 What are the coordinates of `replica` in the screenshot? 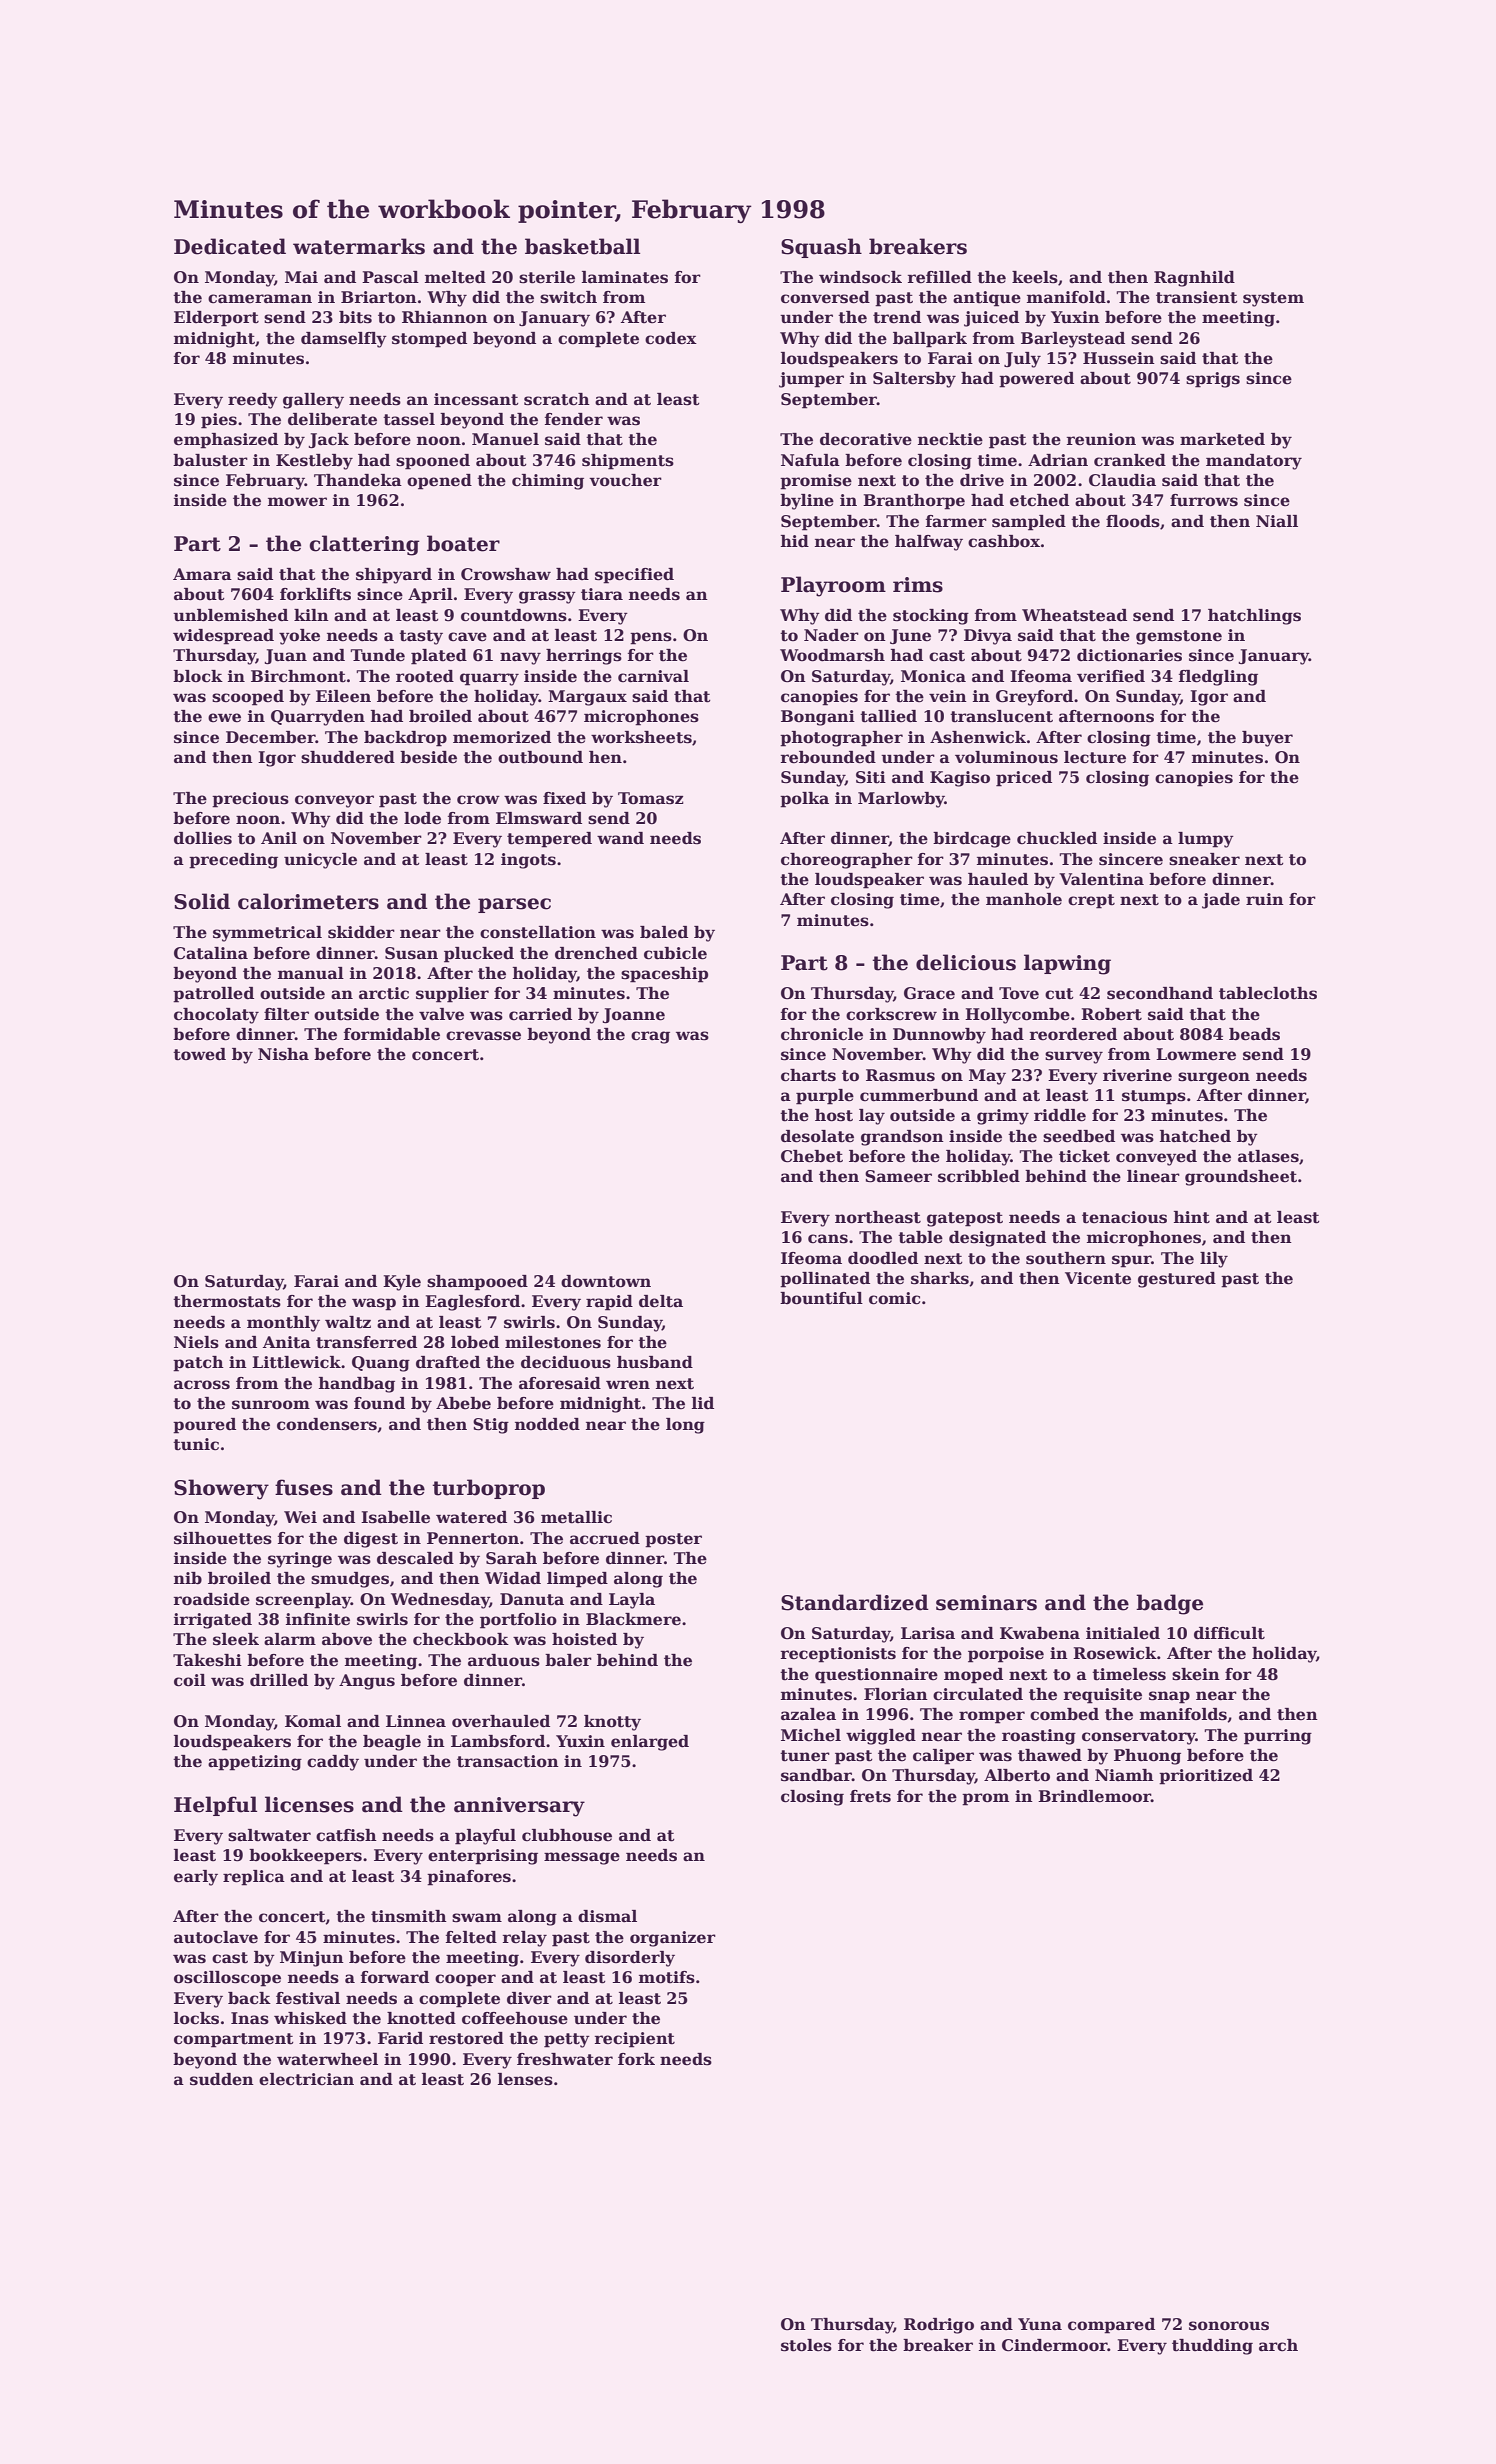 It's located at (254, 1878).
